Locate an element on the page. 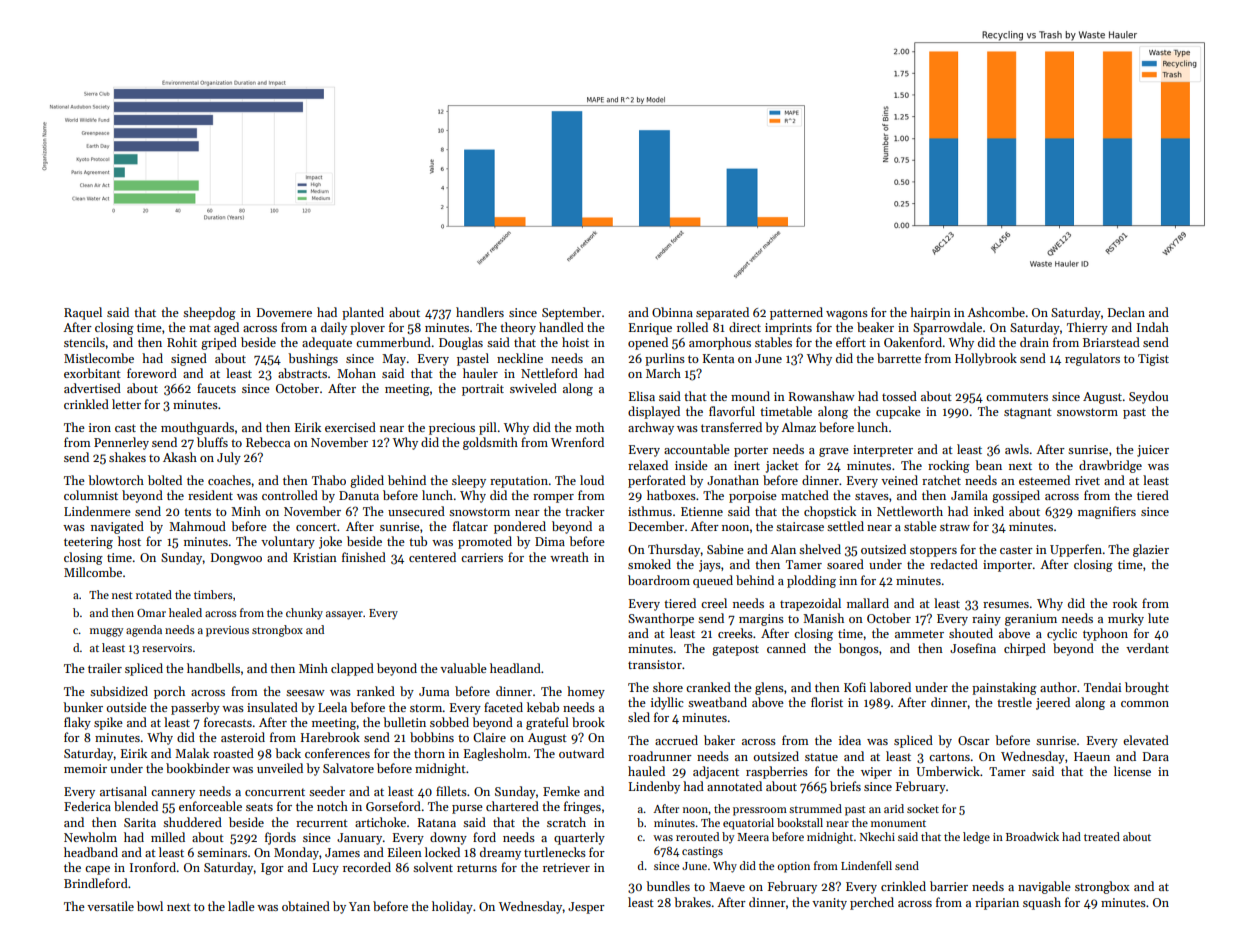  sweatband is located at coordinates (717, 702).
